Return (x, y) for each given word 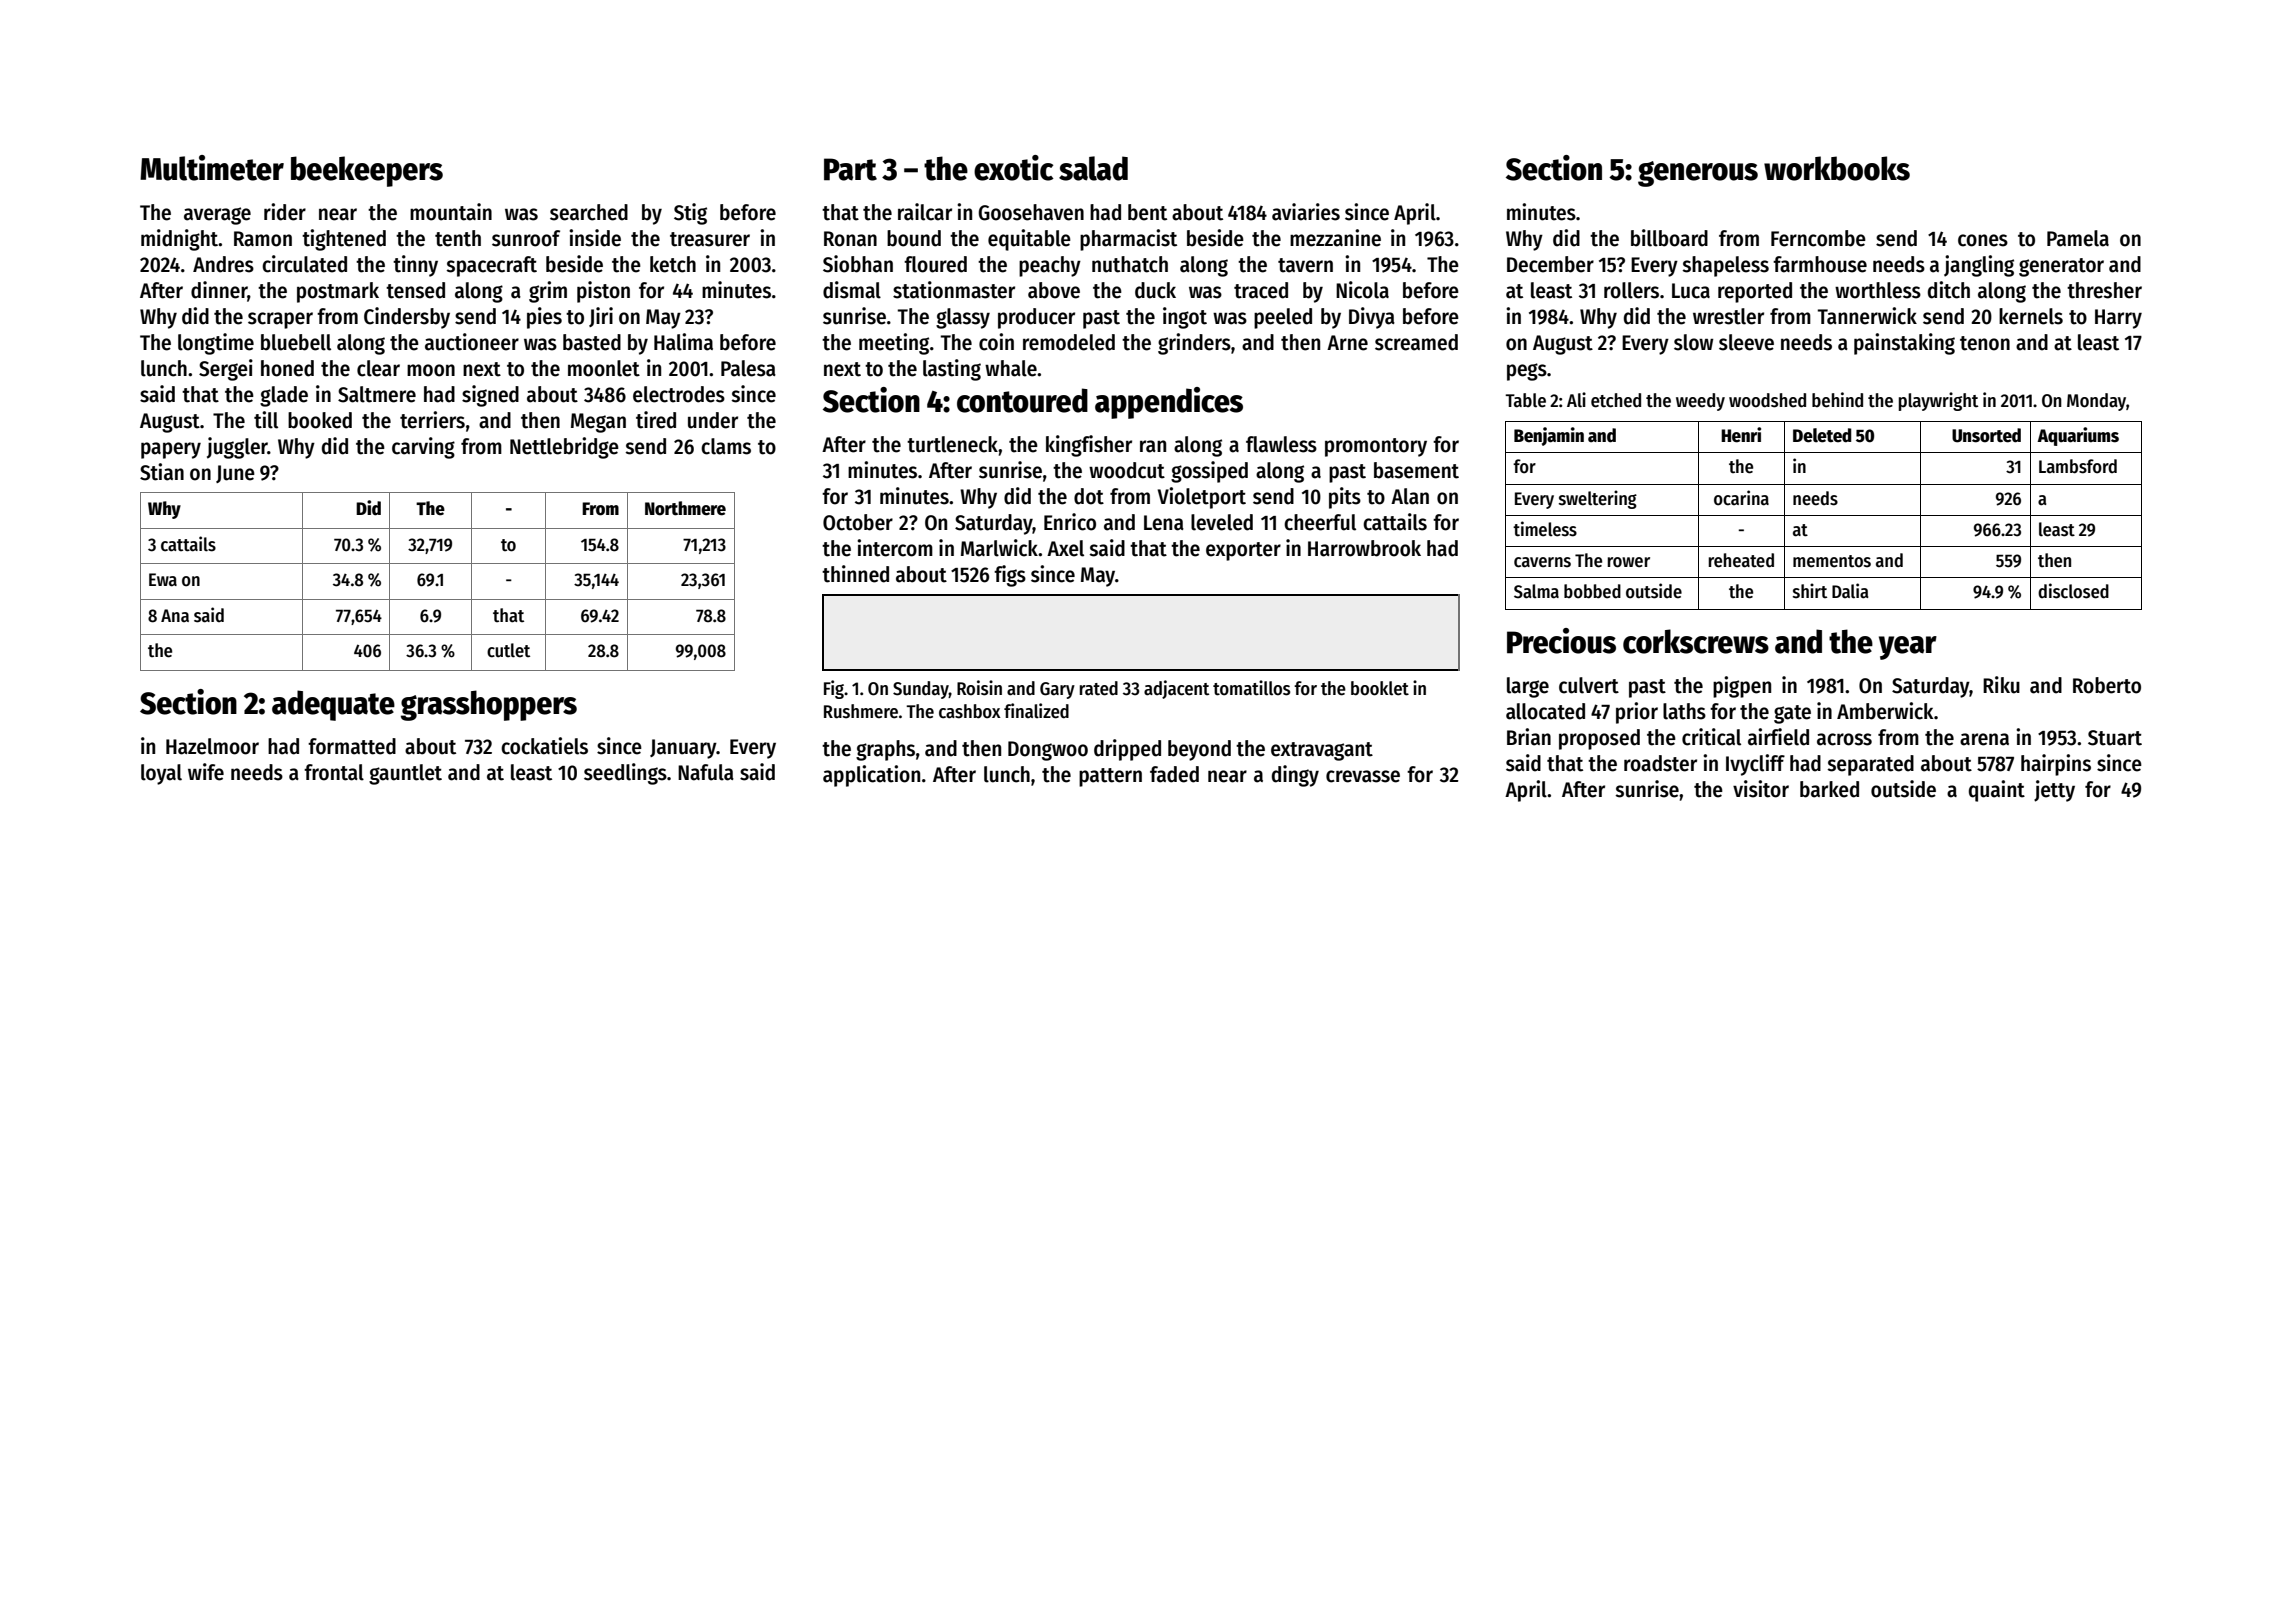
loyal (161, 774)
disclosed (2073, 591)
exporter (1243, 551)
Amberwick (1885, 711)
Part (850, 169)
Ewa (163, 580)
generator (2061, 267)
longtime (216, 344)
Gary (1057, 690)
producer (1036, 318)
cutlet (508, 650)
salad (1093, 168)
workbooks (1837, 168)
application (871, 776)
